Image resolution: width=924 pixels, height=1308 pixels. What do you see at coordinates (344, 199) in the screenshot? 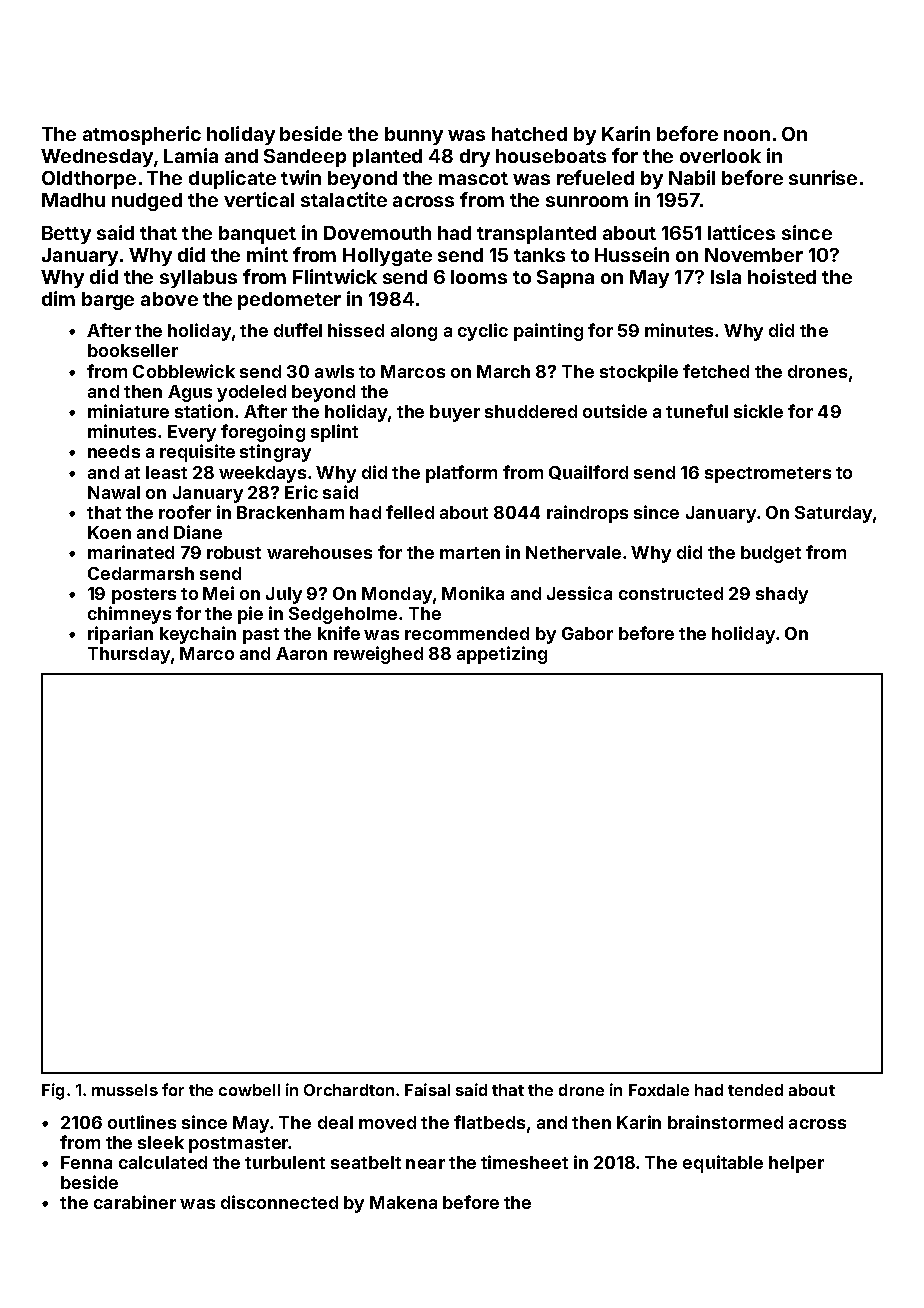
I see `stalactite` at bounding box center [344, 199].
